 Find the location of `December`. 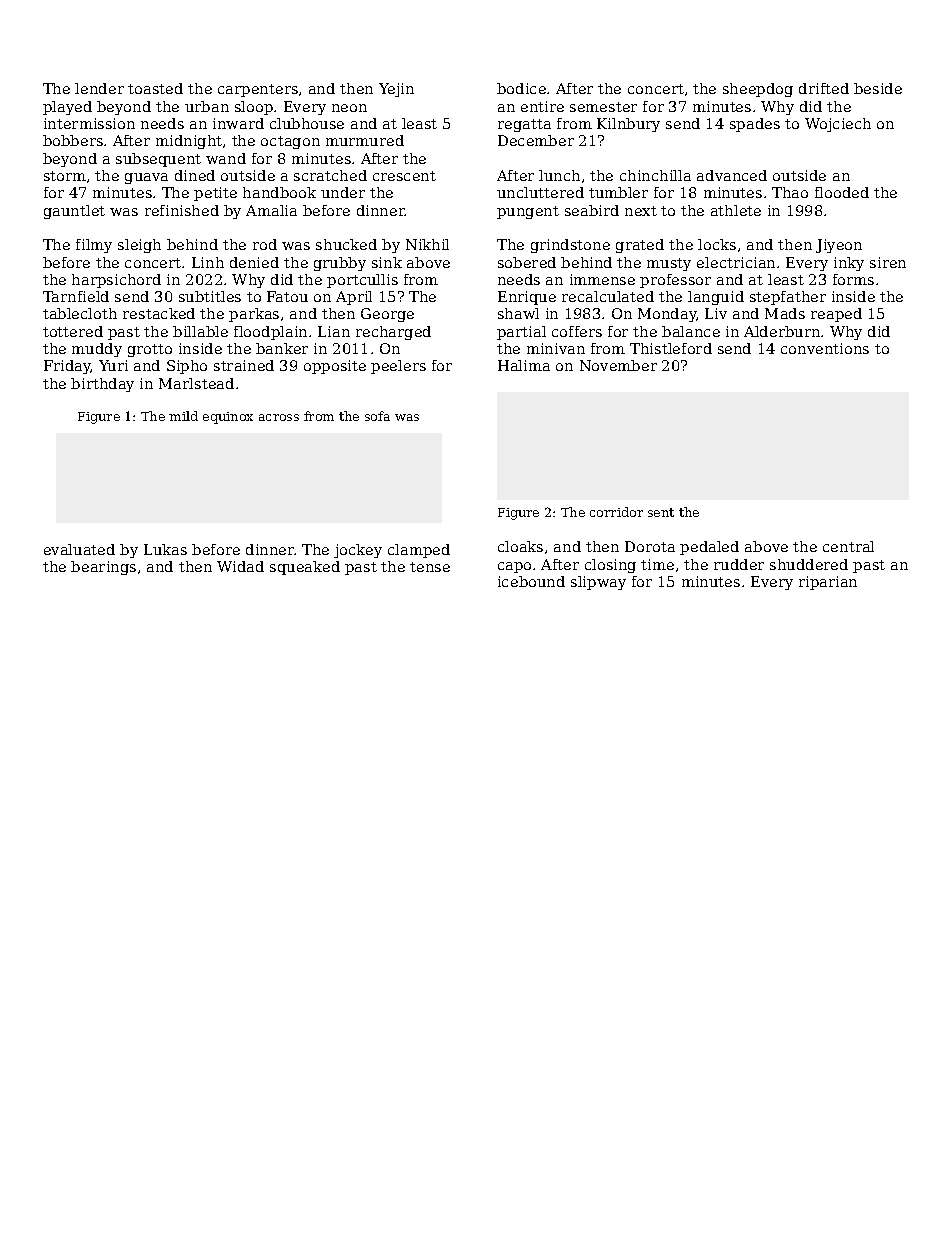

December is located at coordinates (536, 140).
